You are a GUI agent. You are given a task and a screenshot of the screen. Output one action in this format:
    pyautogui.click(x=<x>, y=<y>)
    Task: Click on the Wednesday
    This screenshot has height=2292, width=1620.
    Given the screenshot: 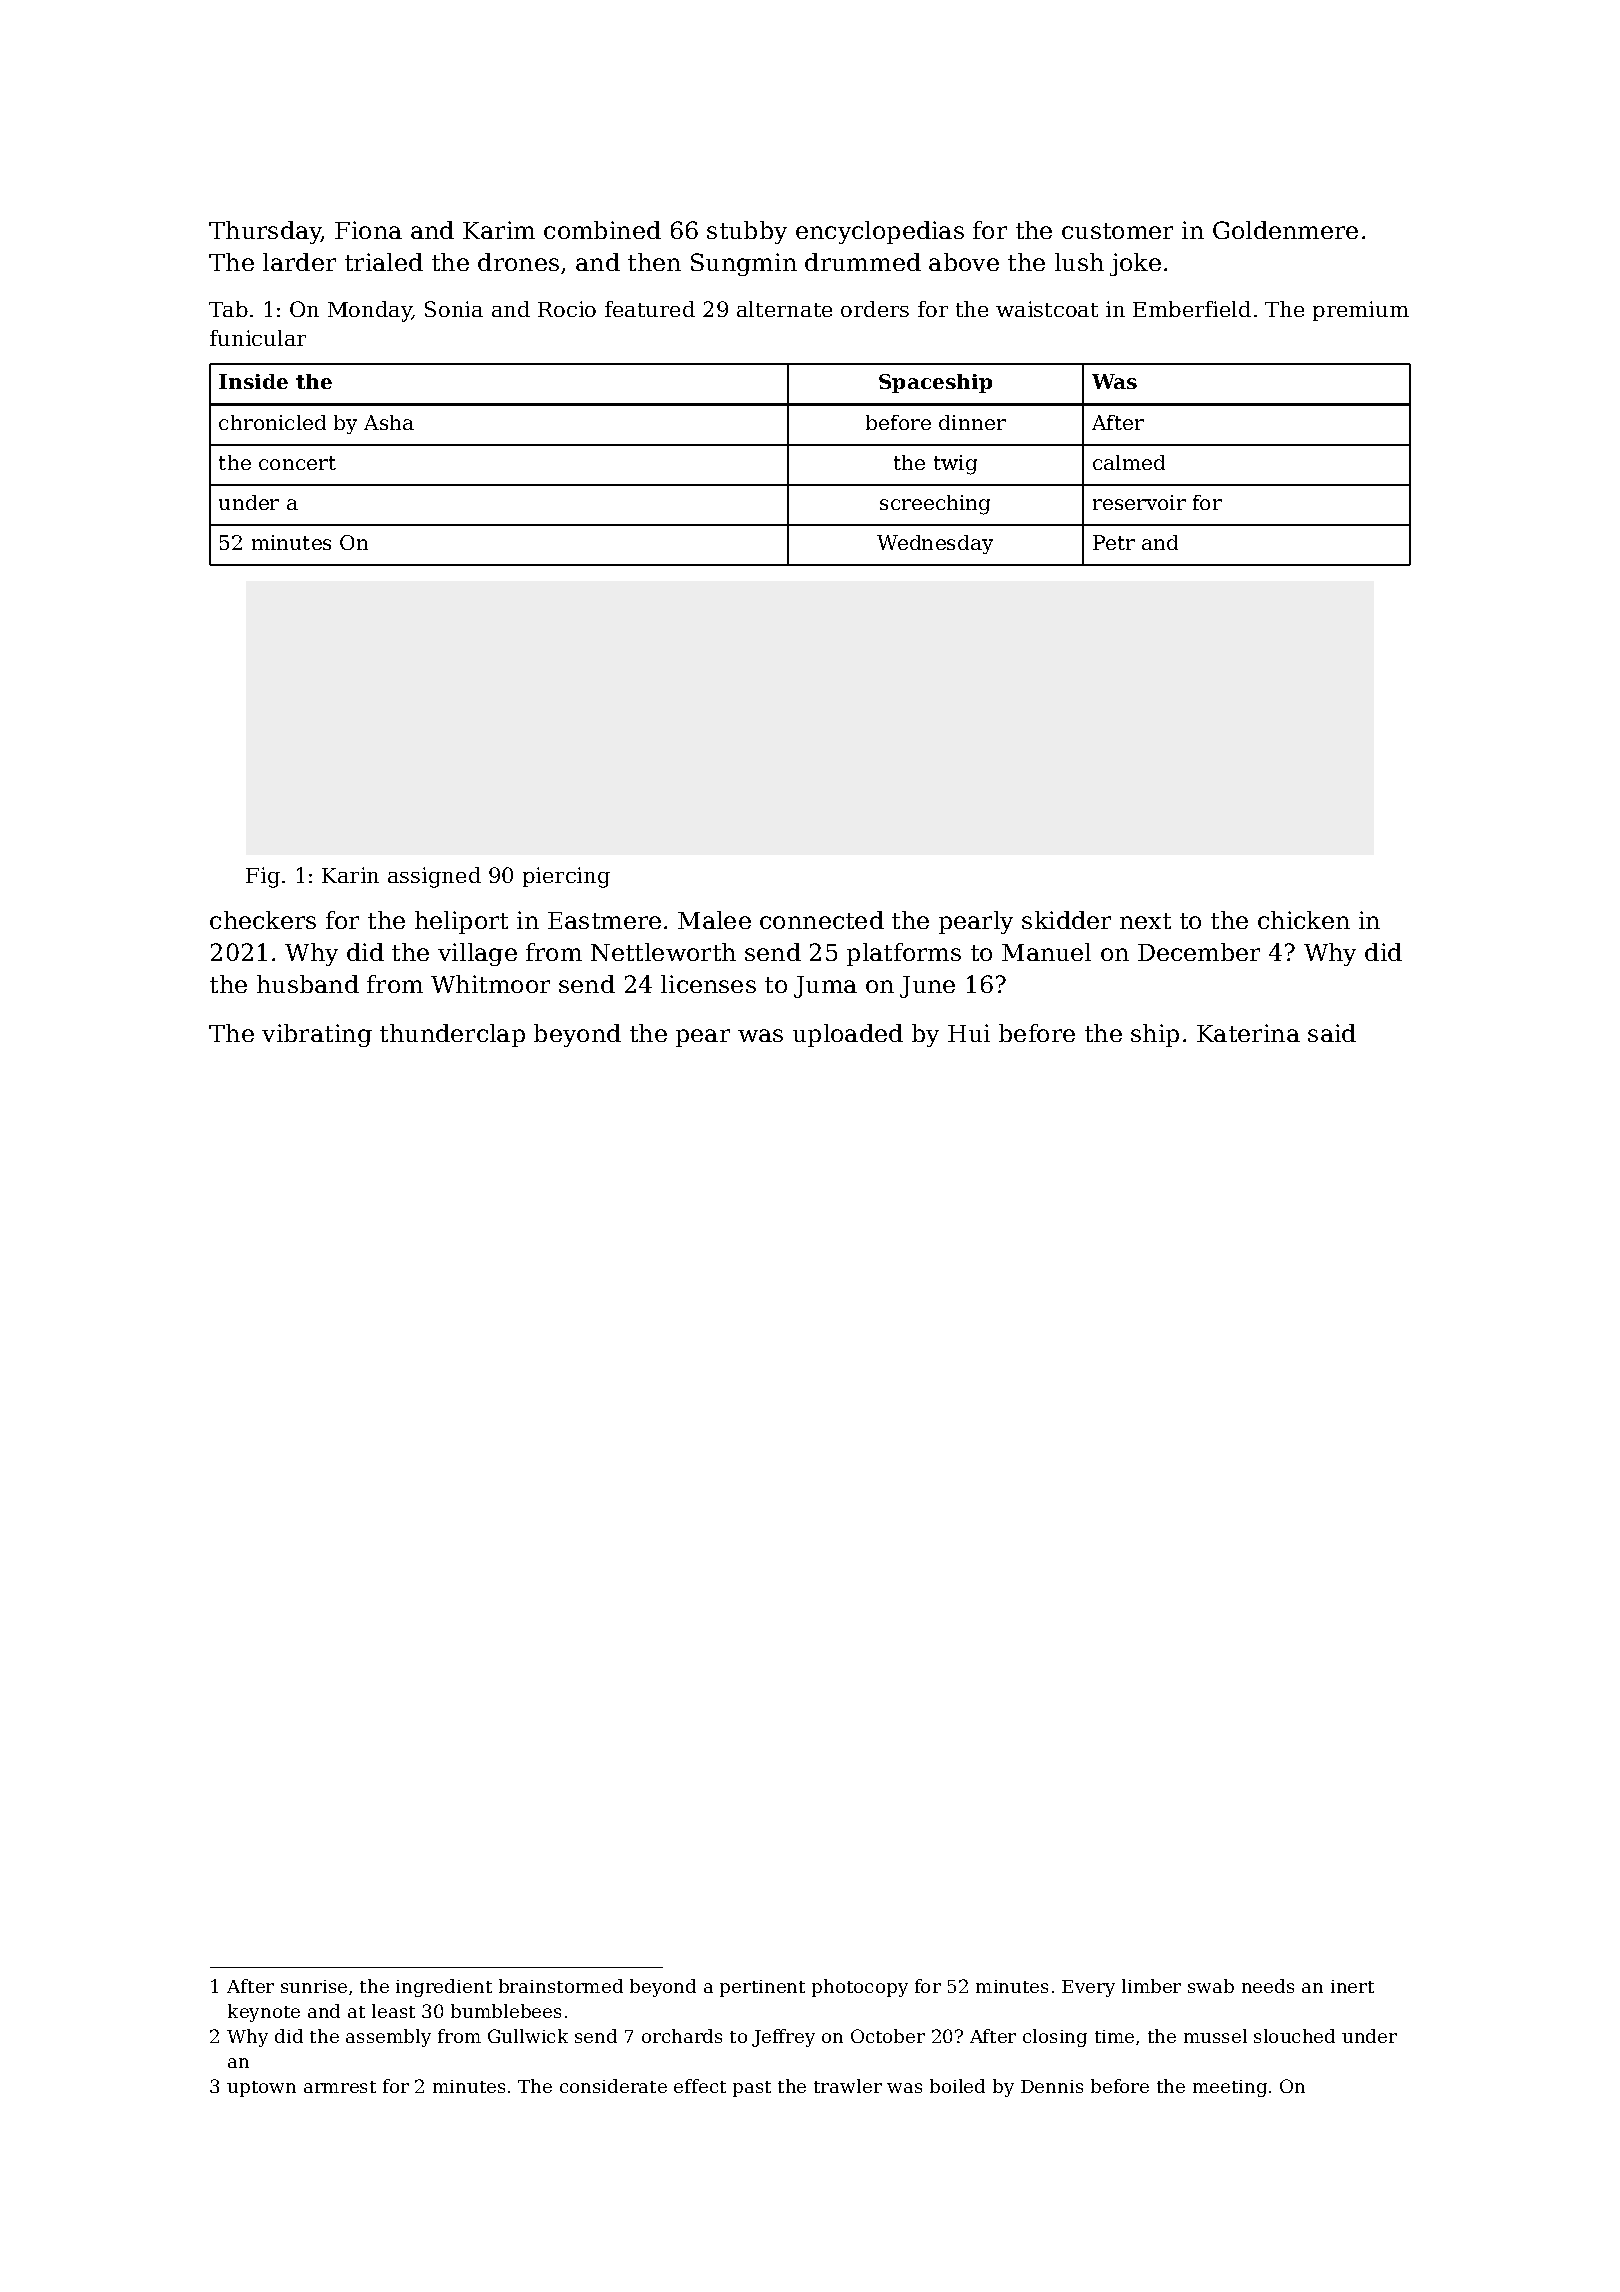 What is the action you would take?
    pyautogui.click(x=935, y=544)
